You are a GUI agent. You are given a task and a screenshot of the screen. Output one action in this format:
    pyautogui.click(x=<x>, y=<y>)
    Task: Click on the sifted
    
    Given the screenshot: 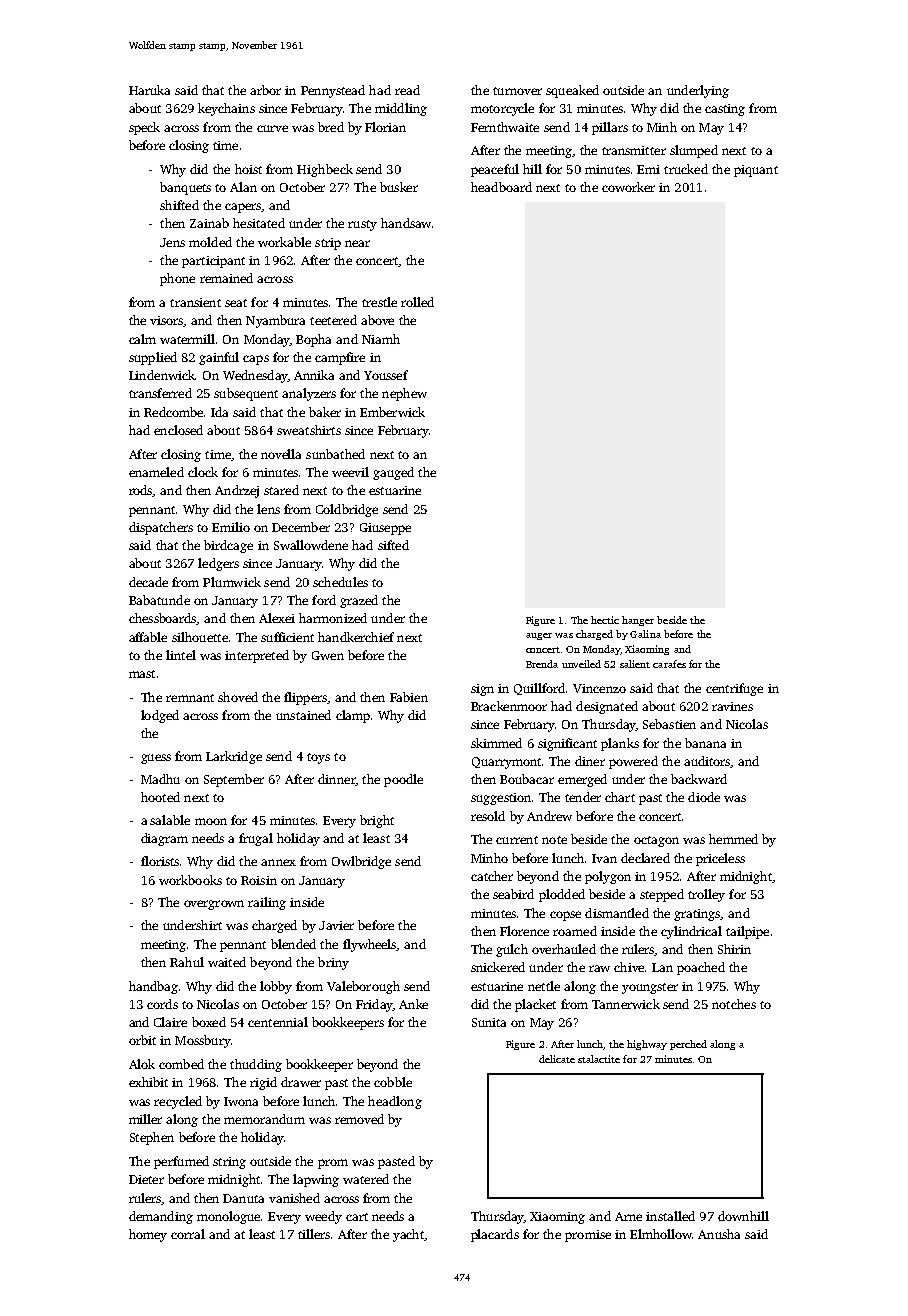 What is the action you would take?
    pyautogui.click(x=393, y=545)
